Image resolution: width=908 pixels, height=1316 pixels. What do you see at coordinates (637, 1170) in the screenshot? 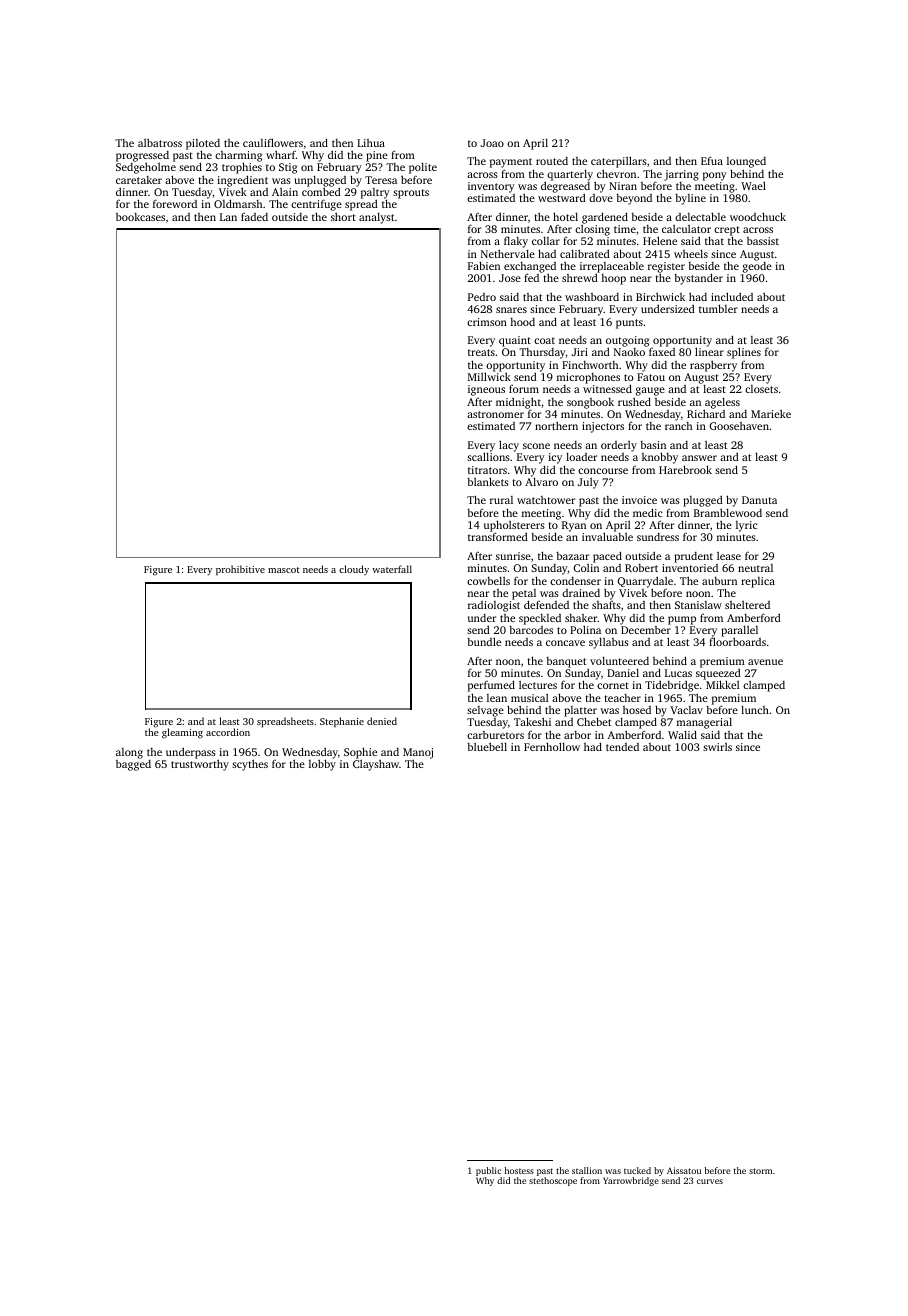
I see `tucked` at bounding box center [637, 1170].
